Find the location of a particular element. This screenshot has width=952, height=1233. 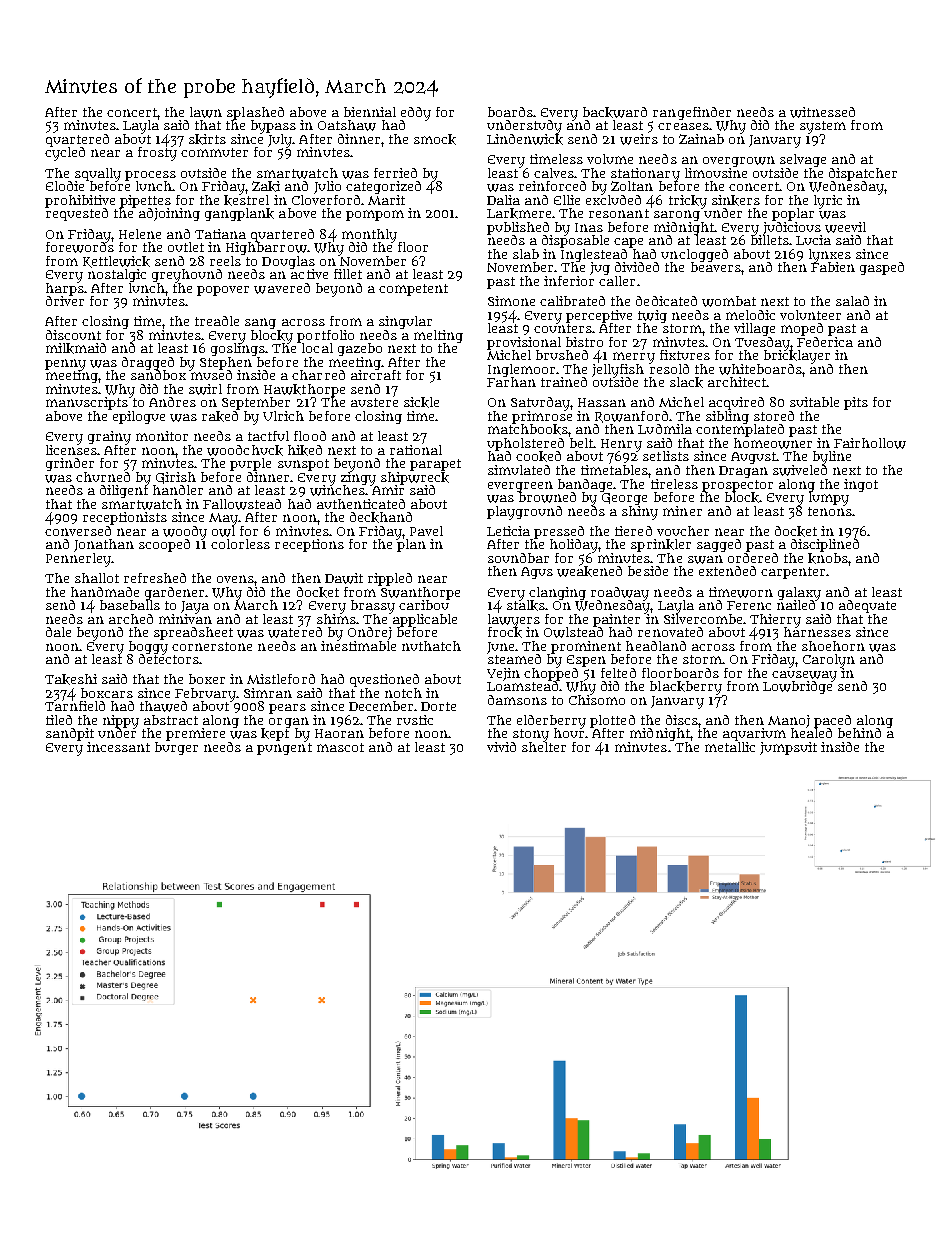

zingy is located at coordinates (358, 478).
